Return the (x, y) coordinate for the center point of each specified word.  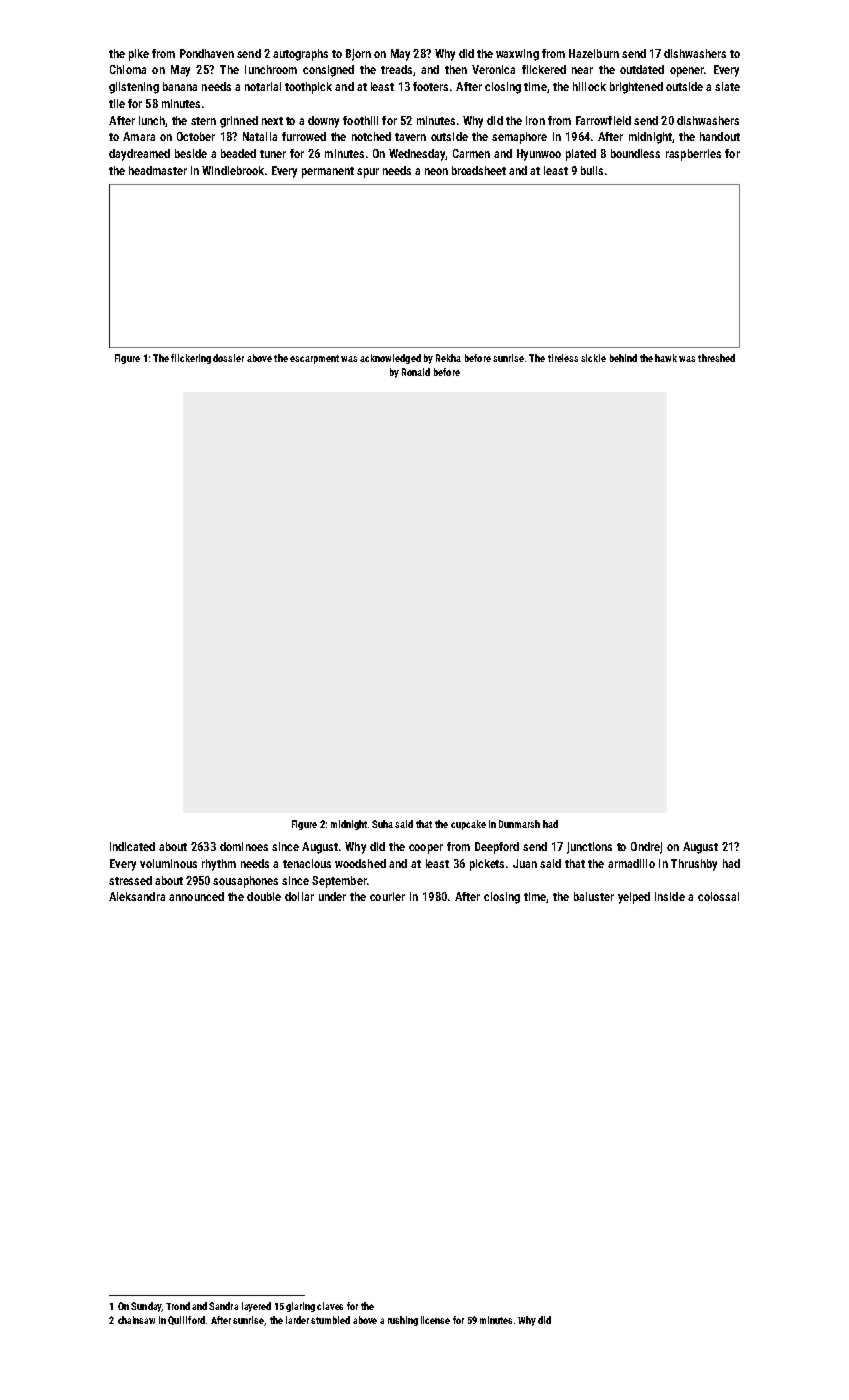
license (435, 1320)
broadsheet (479, 170)
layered (256, 1307)
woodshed (360, 863)
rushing (403, 1321)
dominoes (244, 846)
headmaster (158, 170)
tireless (563, 358)
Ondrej (646, 848)
